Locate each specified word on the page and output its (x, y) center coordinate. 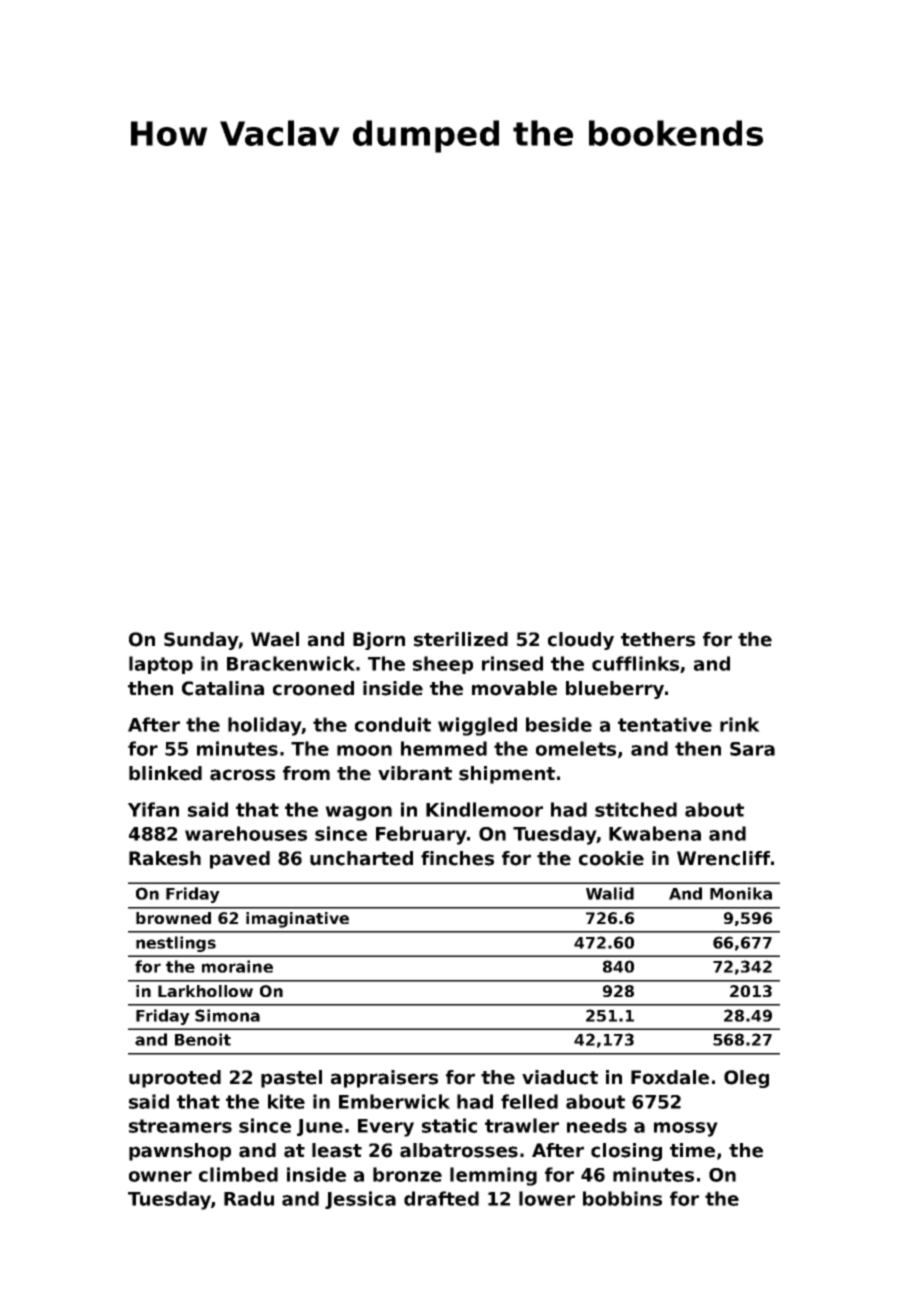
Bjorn (379, 641)
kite (286, 1101)
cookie (611, 858)
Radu (249, 1198)
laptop (161, 665)
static (449, 1125)
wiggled (477, 726)
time (692, 1150)
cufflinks (635, 663)
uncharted (361, 858)
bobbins (622, 1198)
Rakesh (165, 858)
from (306, 773)
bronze (407, 1174)
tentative (665, 724)
